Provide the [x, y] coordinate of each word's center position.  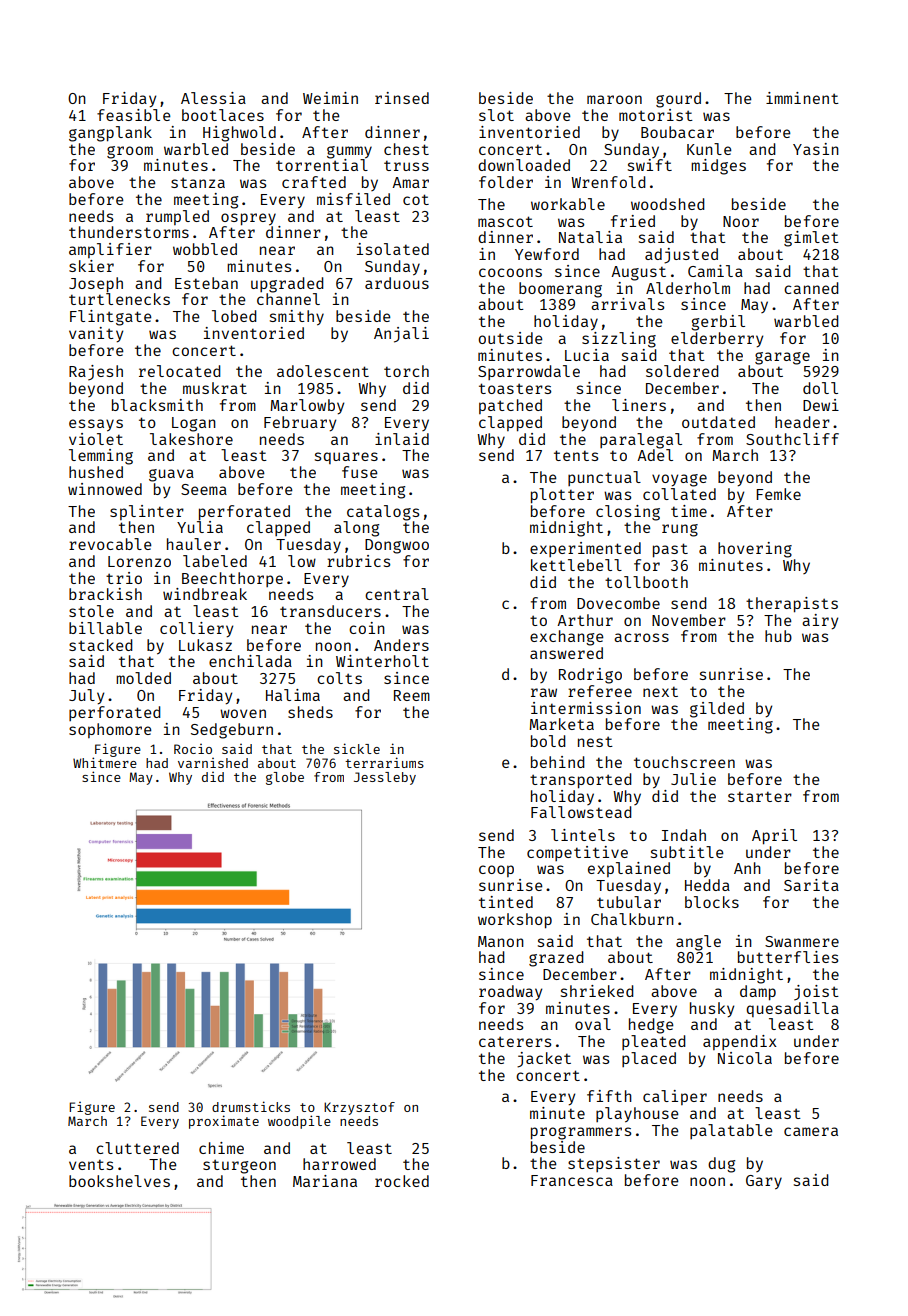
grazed [556, 959]
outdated [718, 422]
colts [339, 678]
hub [778, 636]
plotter [562, 496]
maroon [614, 99]
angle [698, 943]
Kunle [709, 149]
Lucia [587, 355]
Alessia [213, 98]
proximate [224, 1122]
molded [143, 678]
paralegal [641, 441]
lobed [234, 316]
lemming [101, 457]
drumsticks [251, 1106]
